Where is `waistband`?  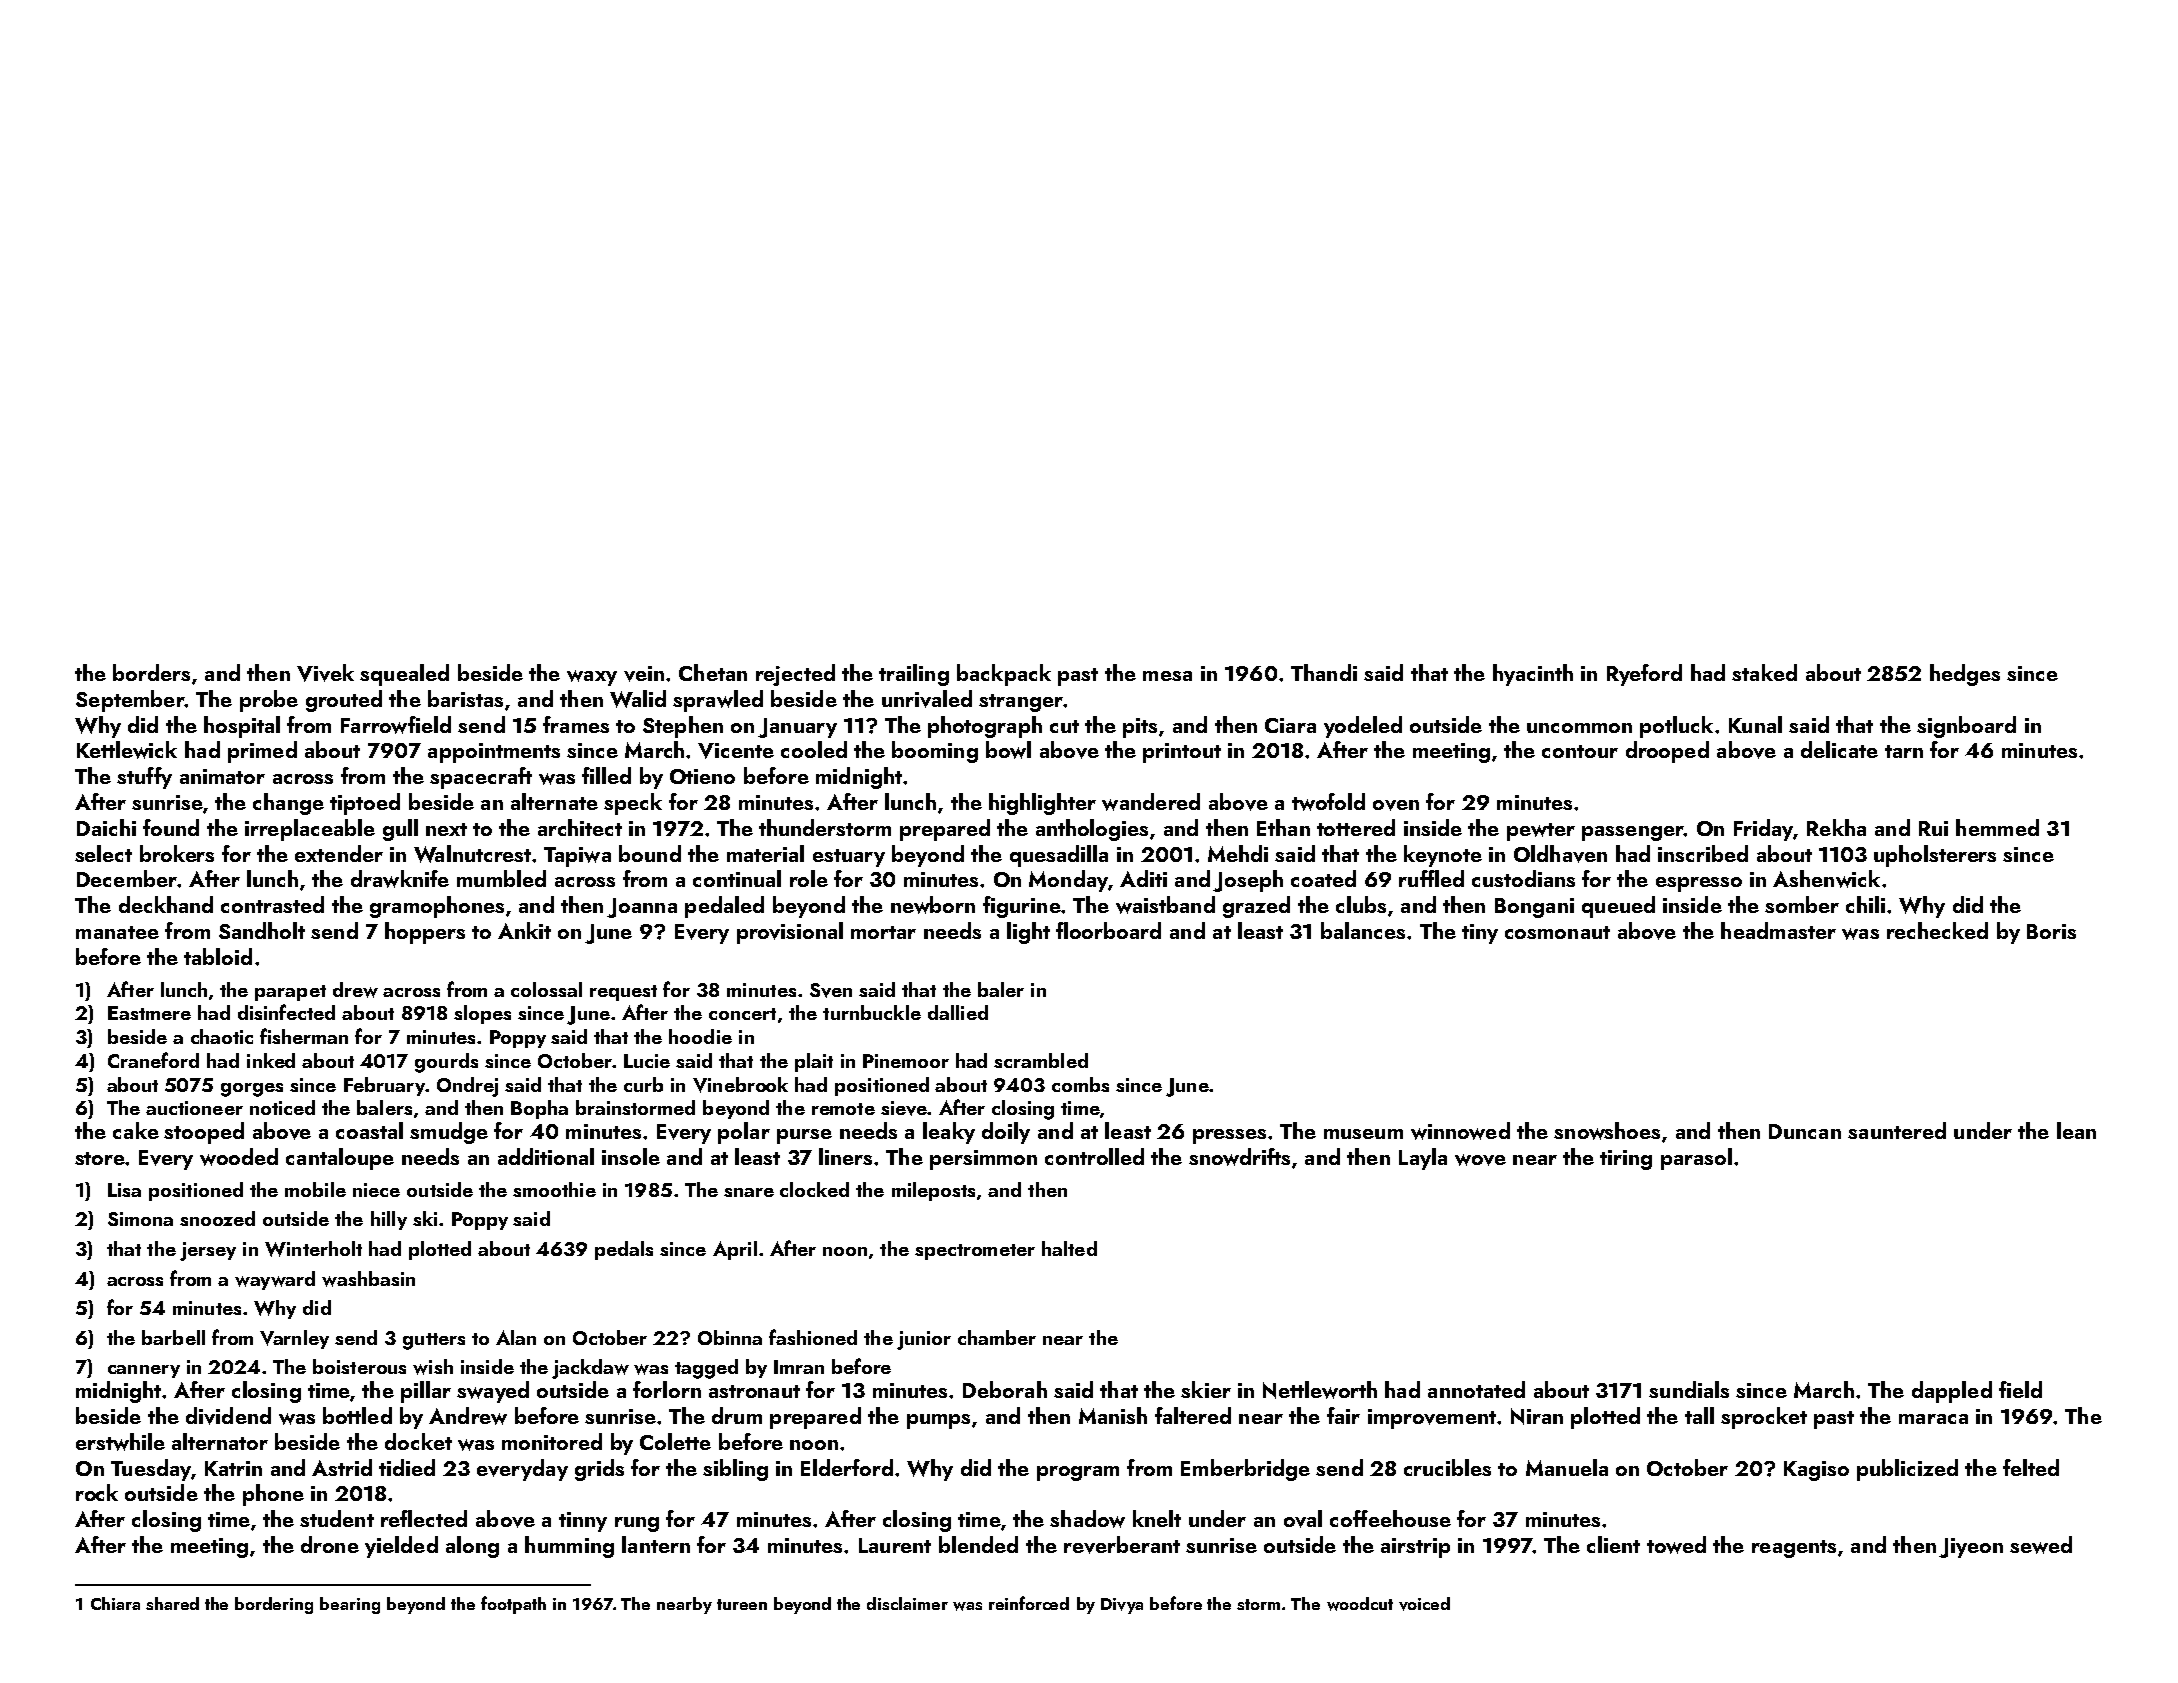 waistband is located at coordinates (1165, 905).
